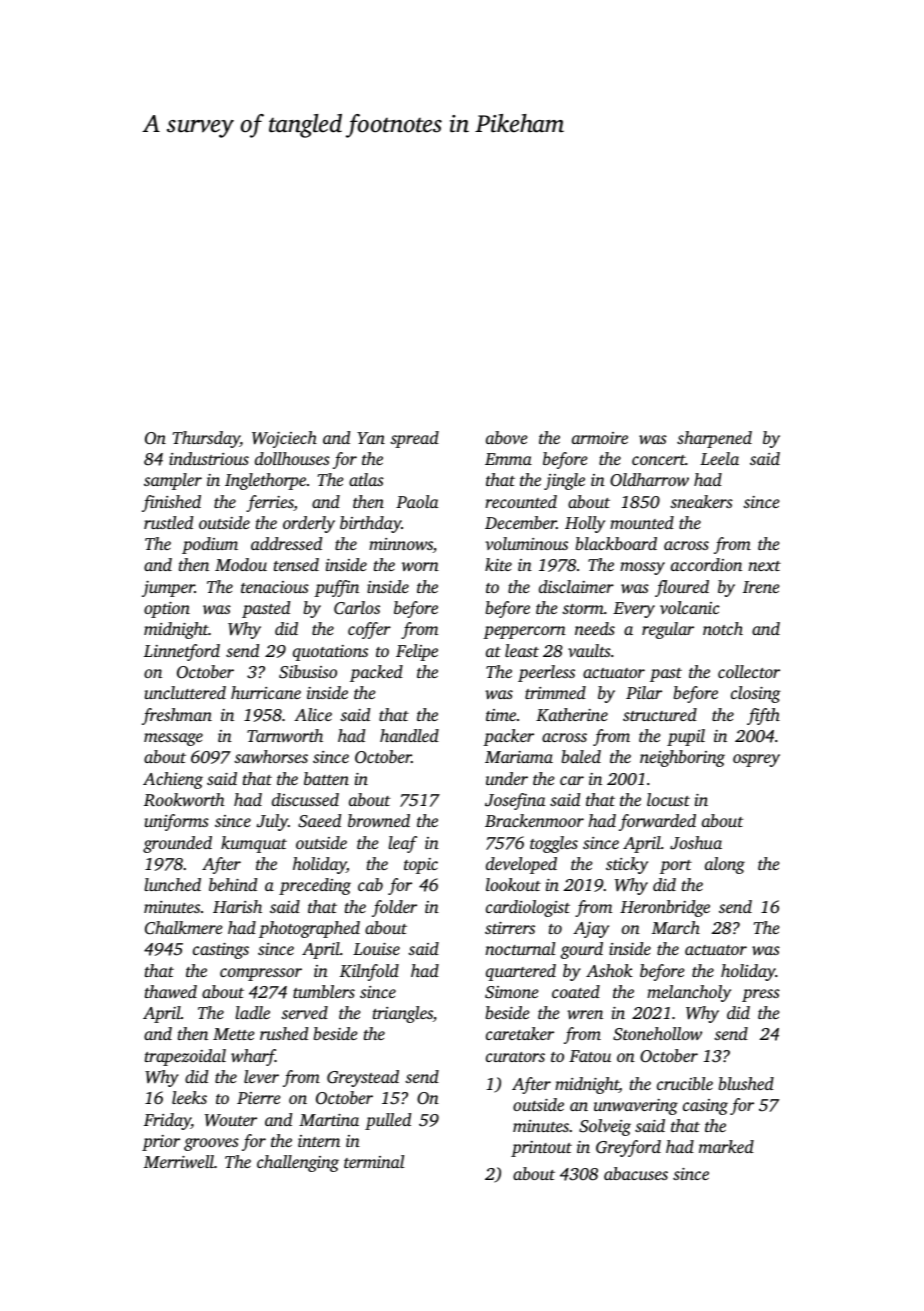  I want to click on notch, so click(723, 628).
